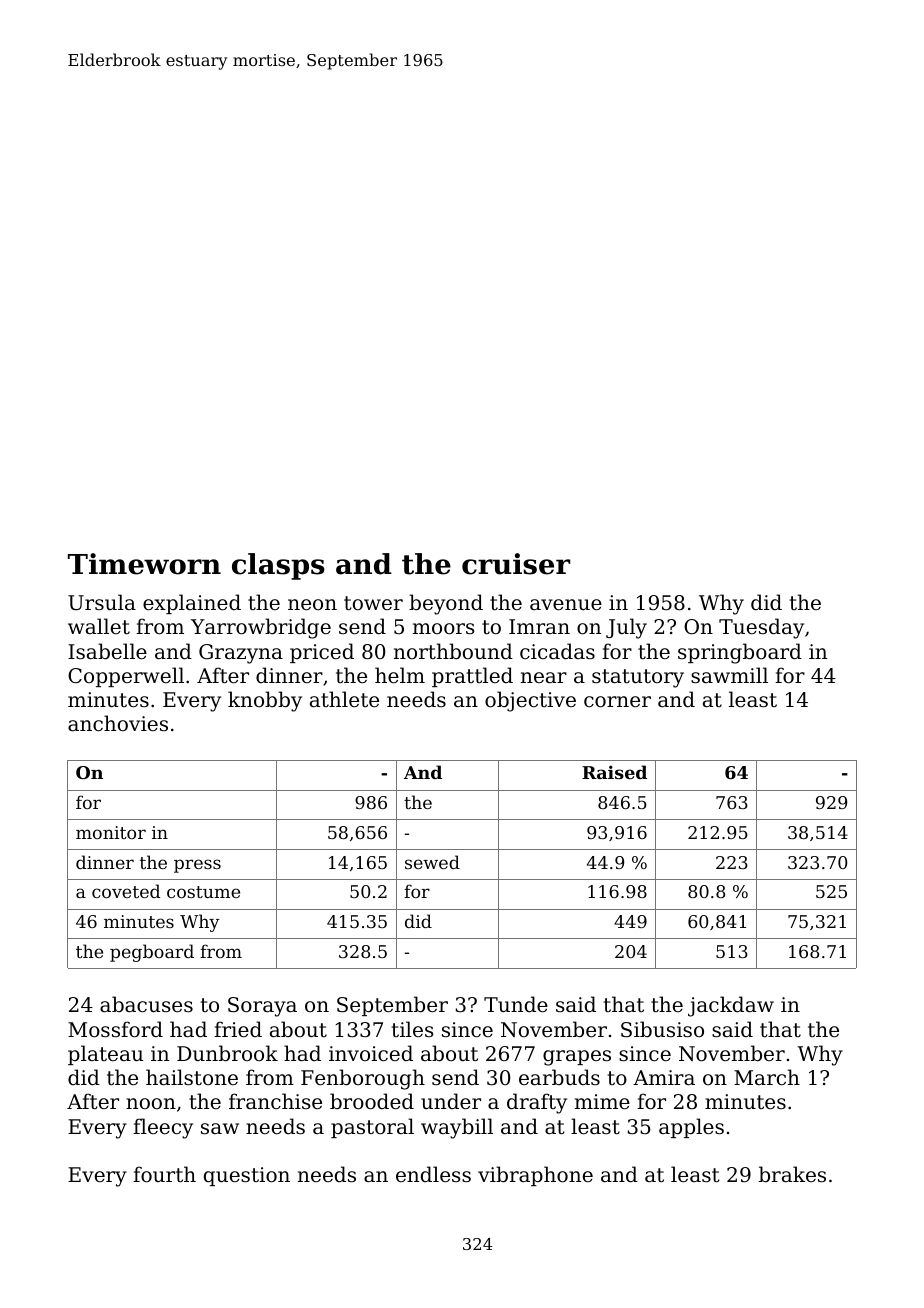 The width and height of the screenshot is (924, 1308). What do you see at coordinates (278, 566) in the screenshot?
I see `clasps` at bounding box center [278, 566].
